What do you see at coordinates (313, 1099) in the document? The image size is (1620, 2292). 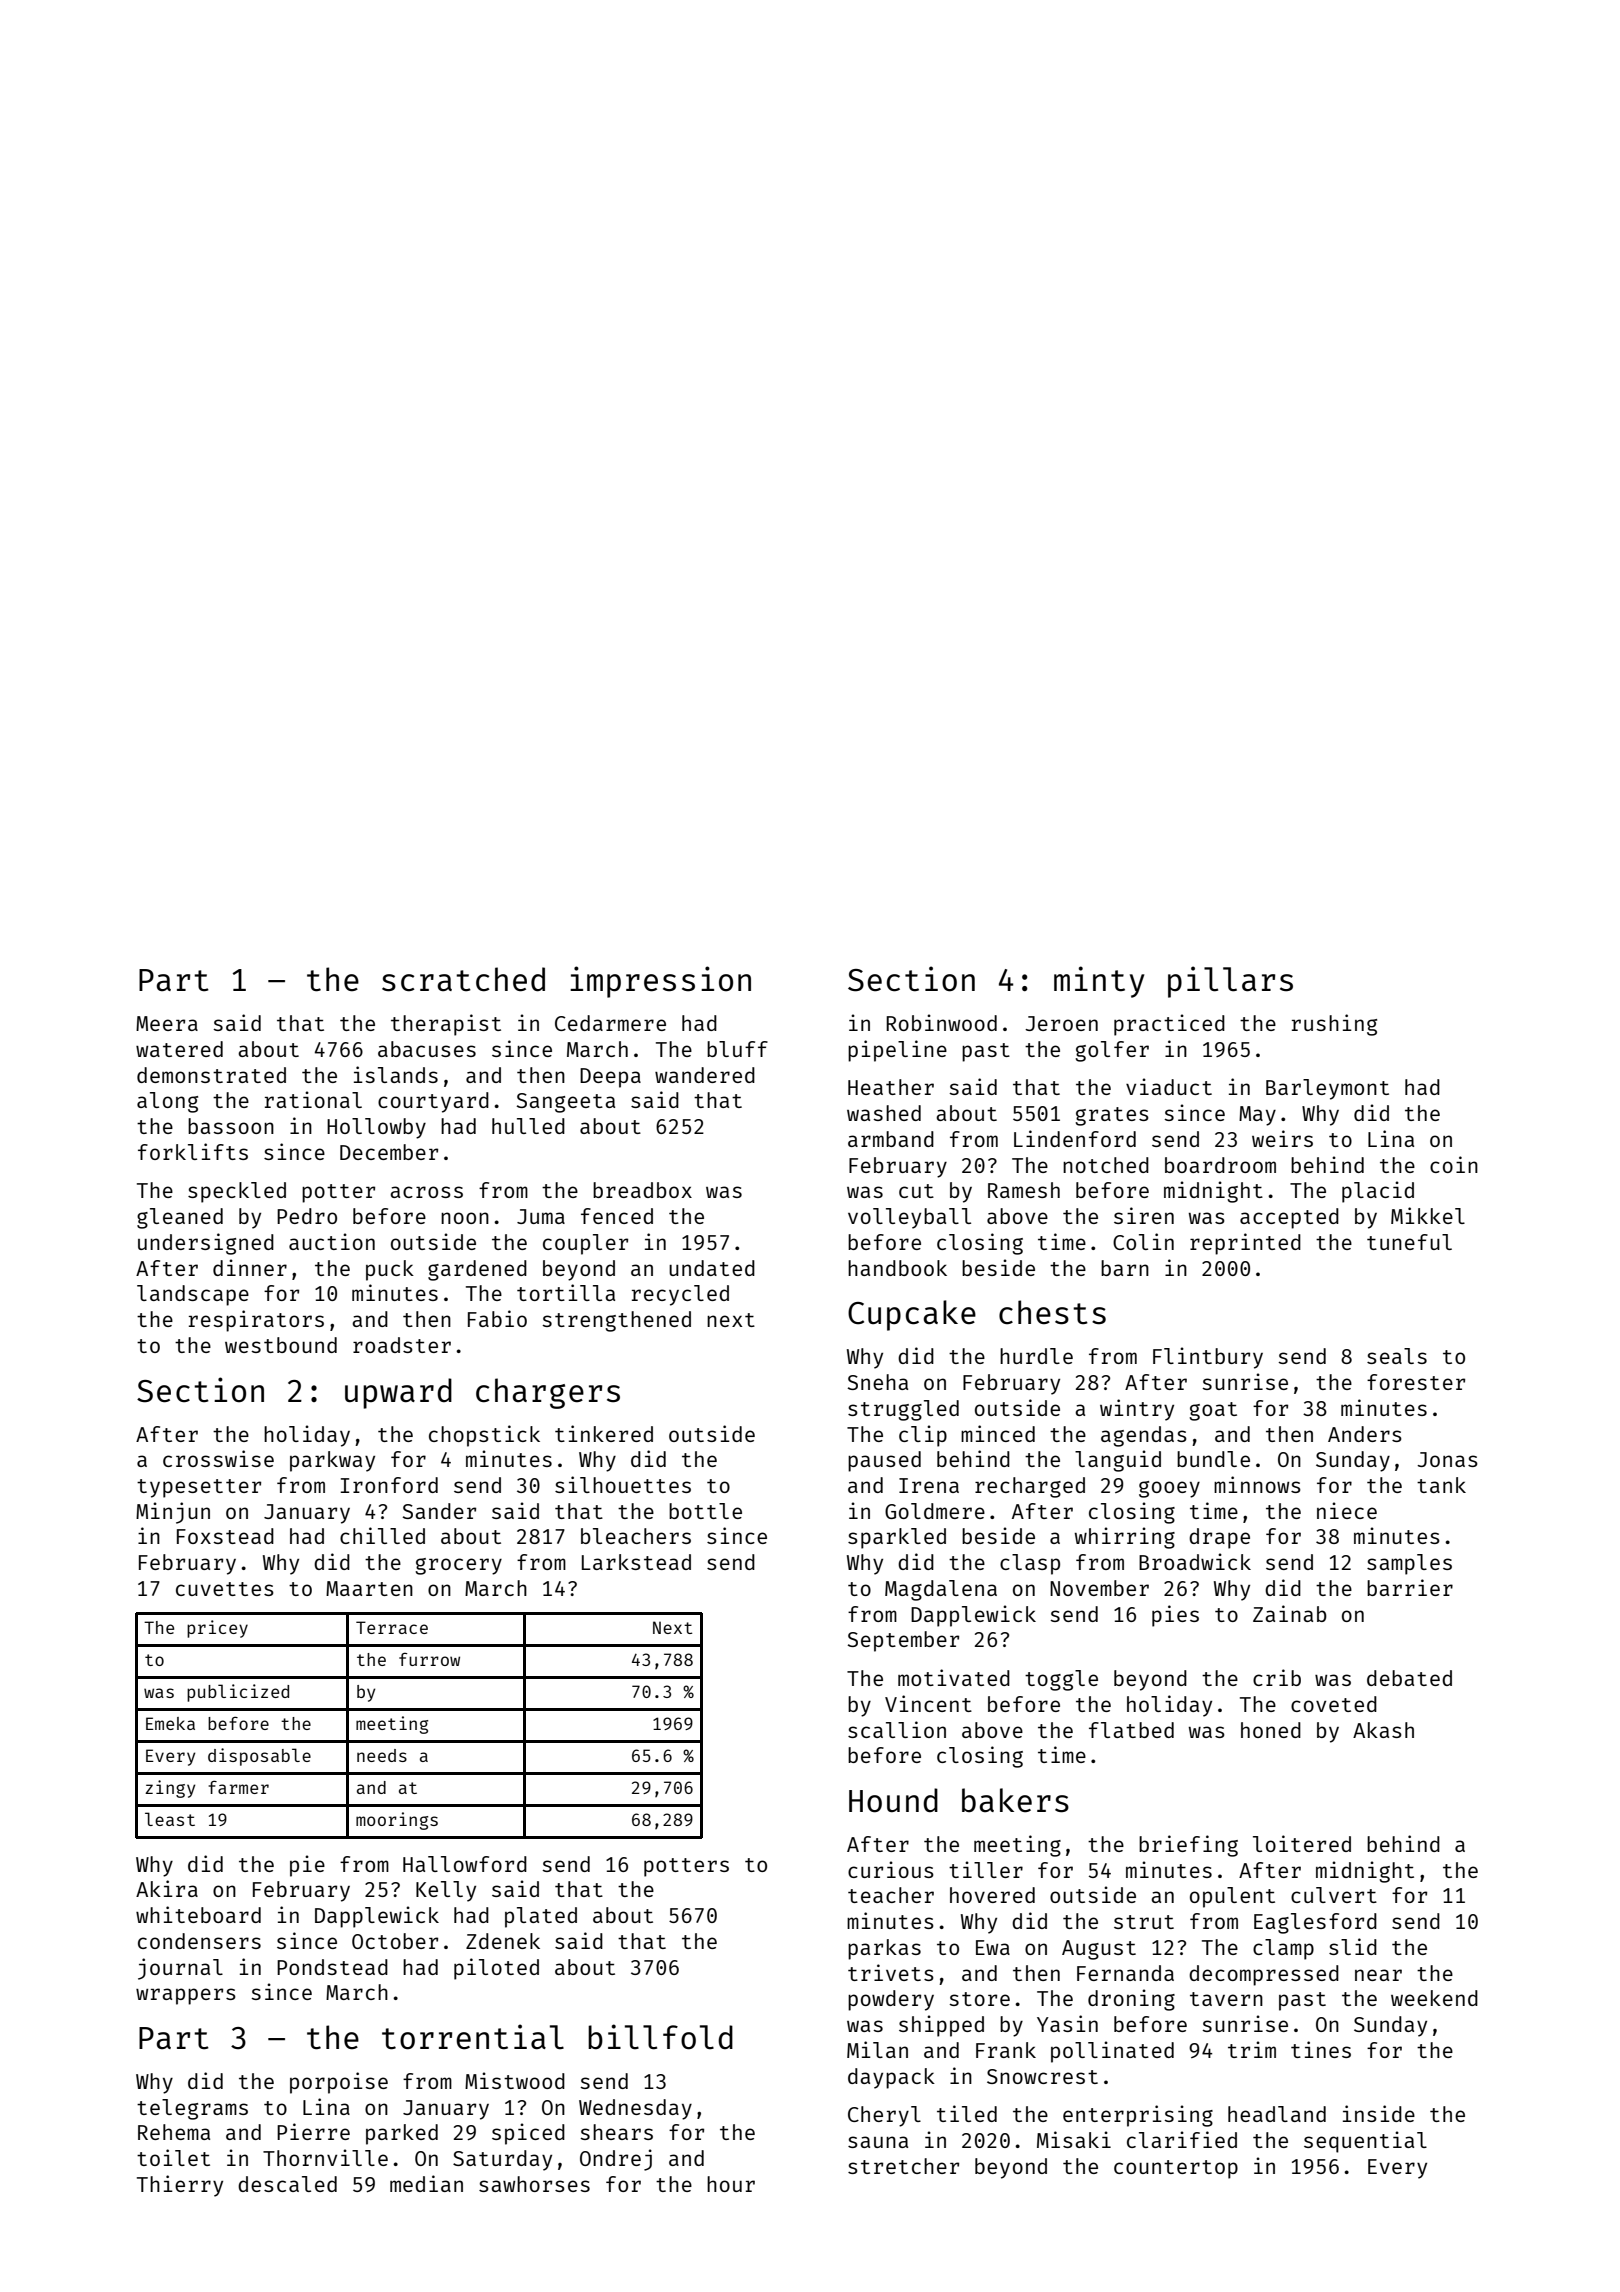 I see `rational` at bounding box center [313, 1099].
